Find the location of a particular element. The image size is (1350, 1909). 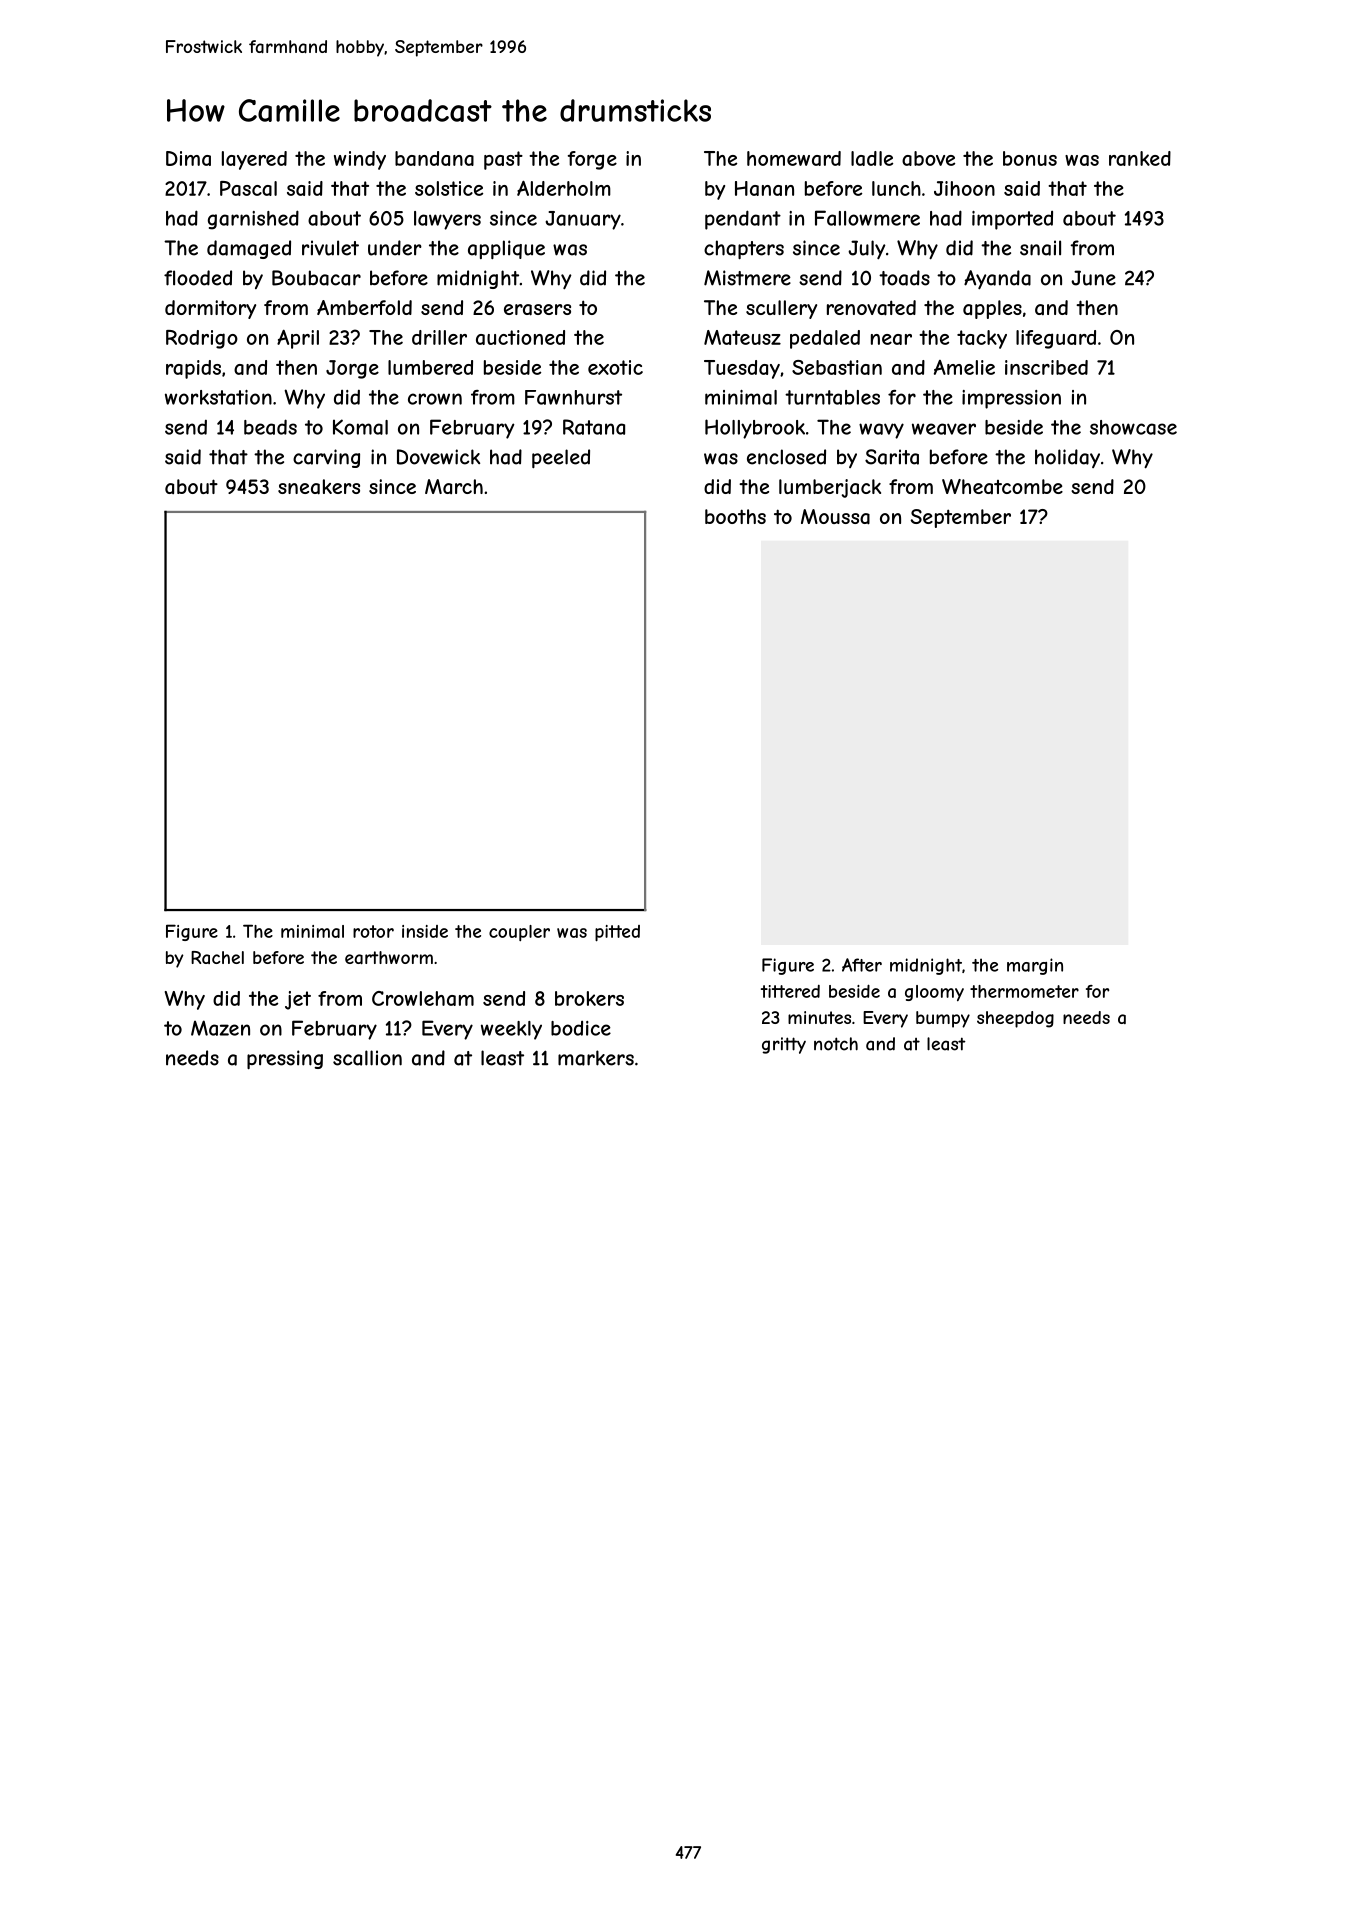

Moussa is located at coordinates (835, 517).
